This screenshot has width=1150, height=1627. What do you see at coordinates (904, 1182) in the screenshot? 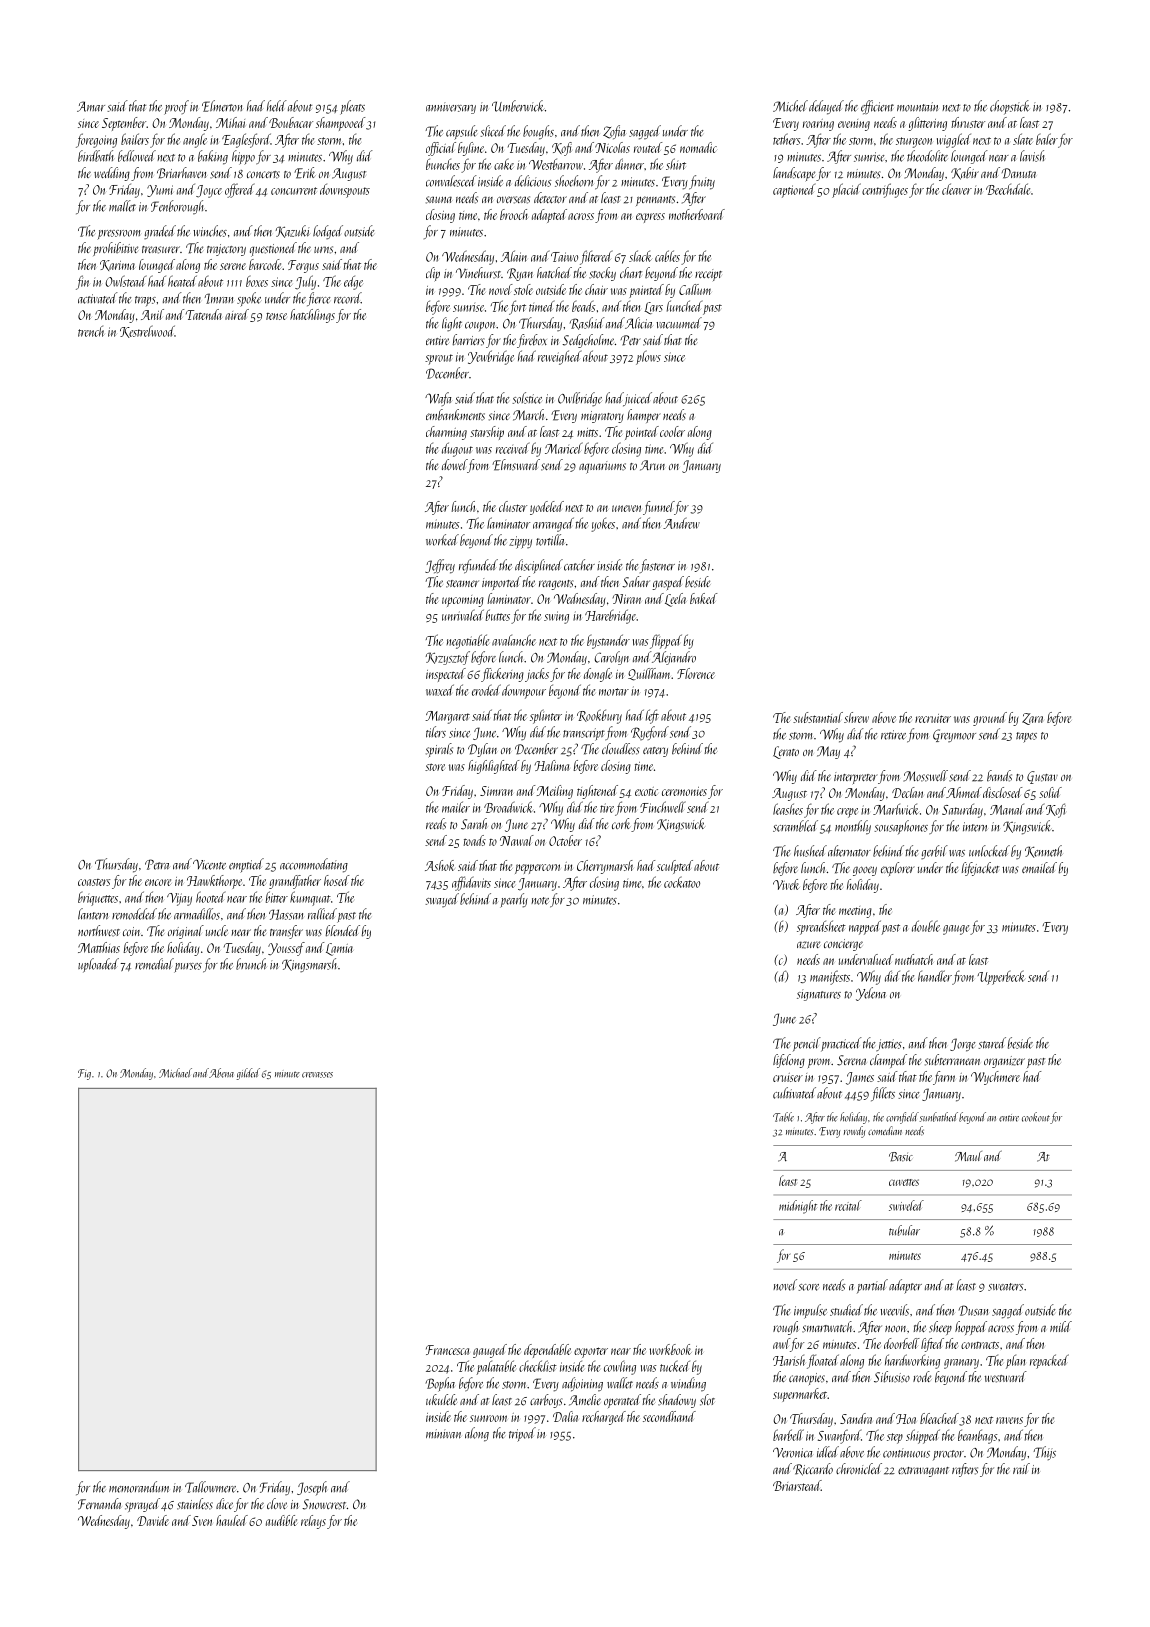
I see `cuvettes` at bounding box center [904, 1182].
